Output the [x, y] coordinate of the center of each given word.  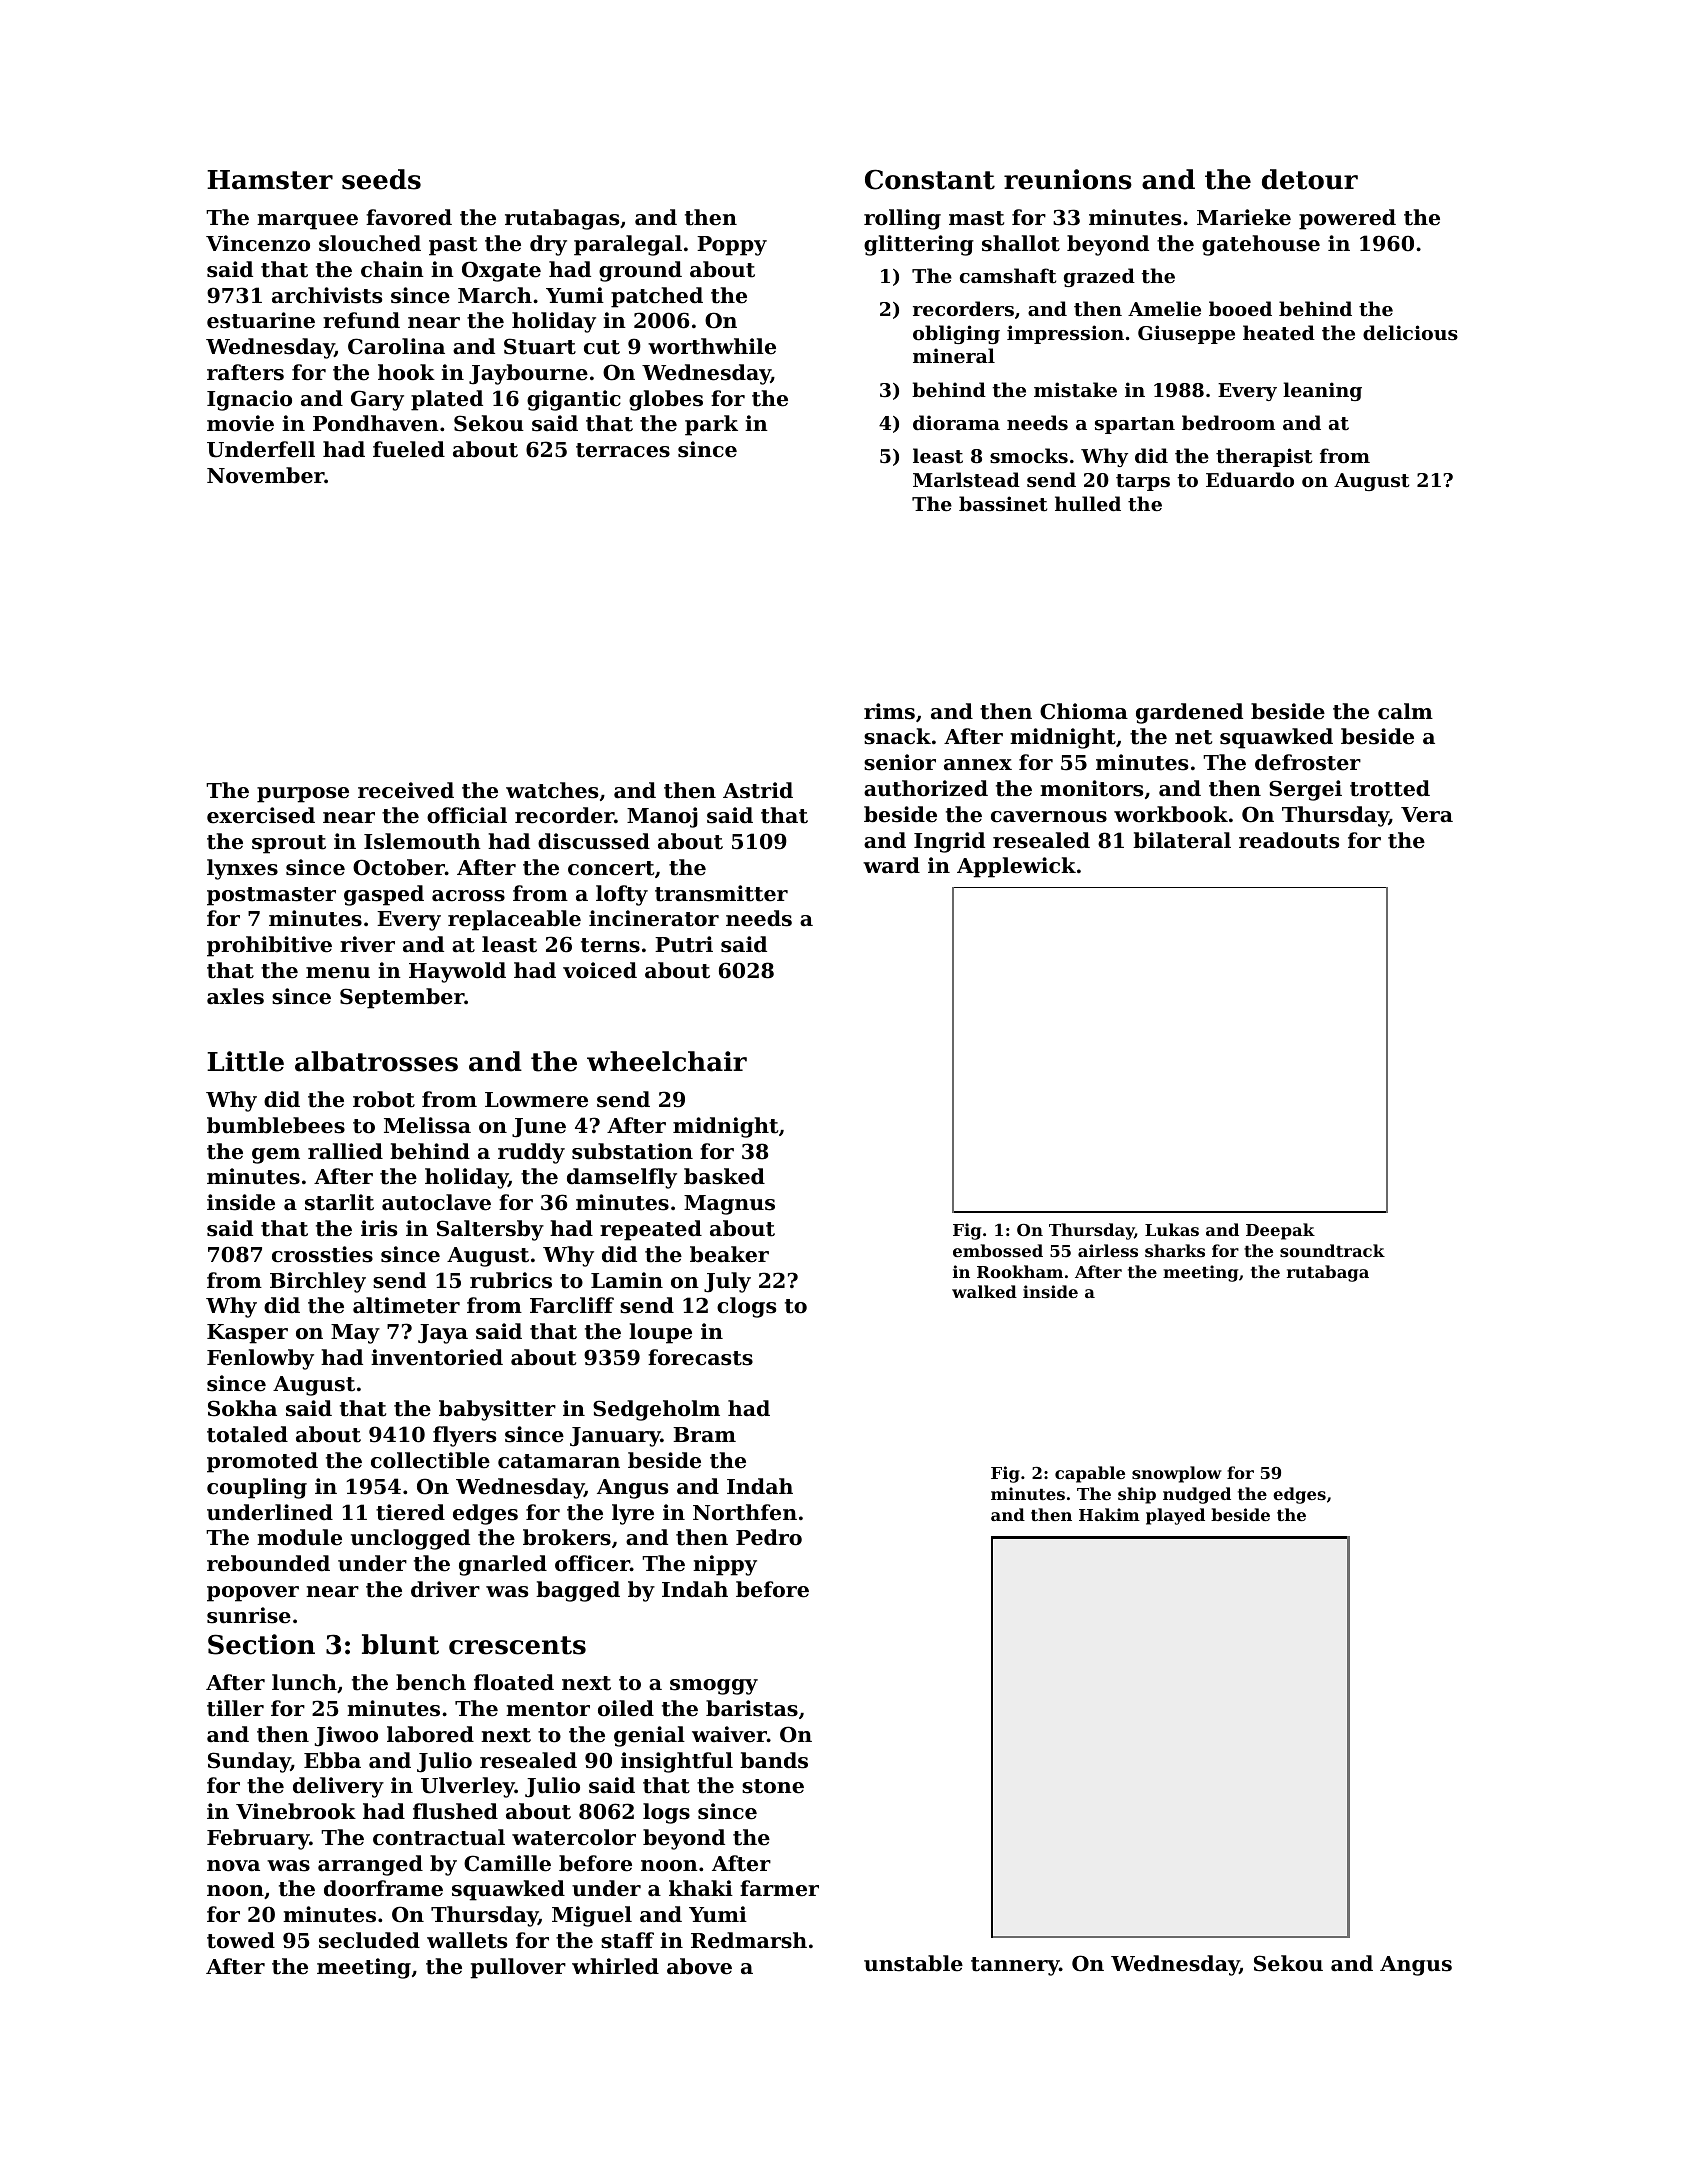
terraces [623, 450]
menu [338, 973]
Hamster [270, 180]
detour [1310, 179]
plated [447, 400]
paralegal [628, 245]
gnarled [503, 1565]
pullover [518, 1968]
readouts [1289, 840]
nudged [1197, 1495]
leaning [1322, 391]
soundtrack [1332, 1250]
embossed [998, 1250]
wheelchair [667, 1061]
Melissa [427, 1125]
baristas [752, 1708]
